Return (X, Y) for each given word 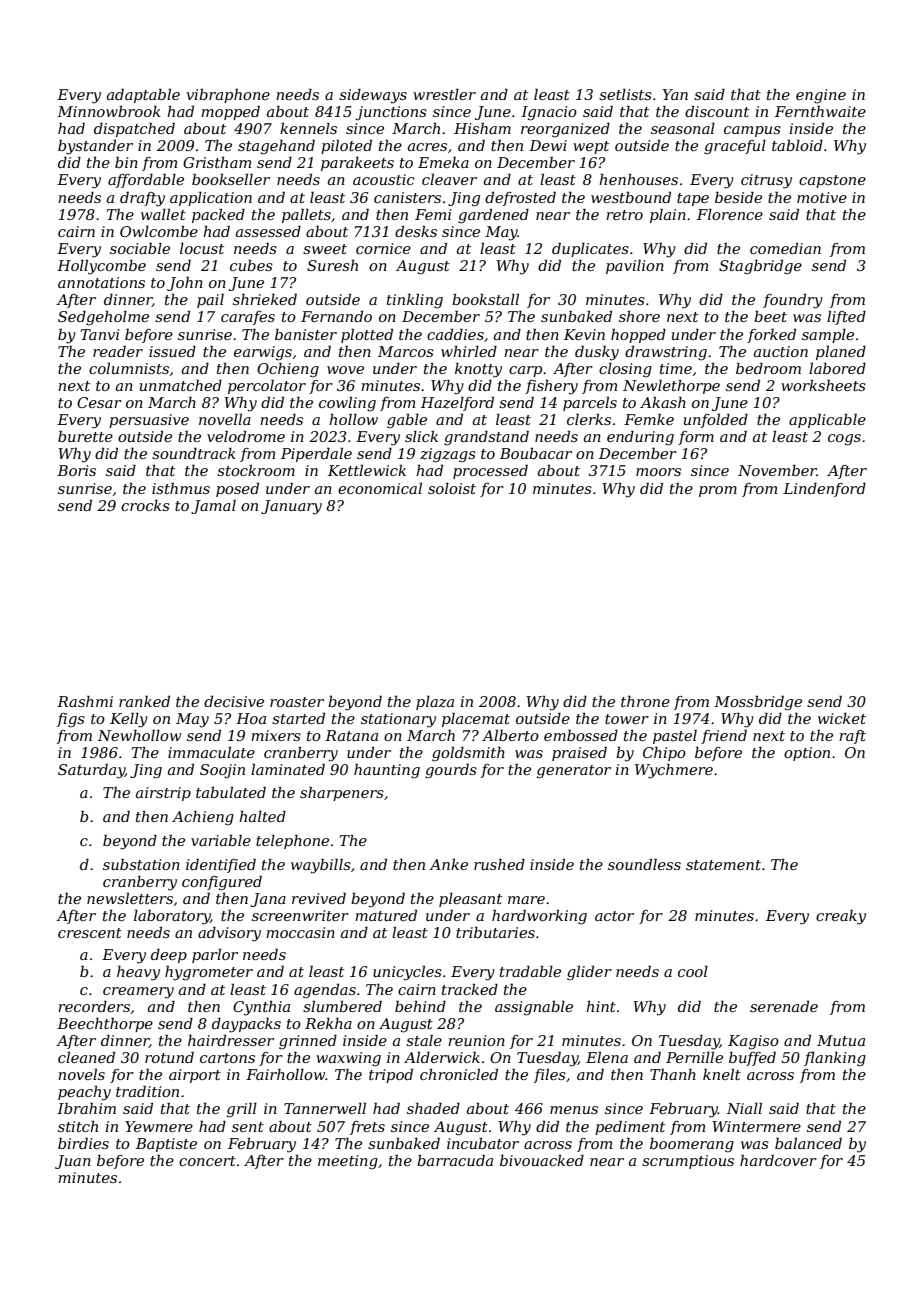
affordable (146, 180)
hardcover (778, 1160)
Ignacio (549, 113)
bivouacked (542, 1160)
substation (141, 864)
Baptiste (166, 1145)
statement (723, 865)
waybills (321, 866)
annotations (101, 282)
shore (639, 316)
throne (645, 701)
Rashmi (85, 701)
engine (821, 96)
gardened (493, 216)
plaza (435, 703)
